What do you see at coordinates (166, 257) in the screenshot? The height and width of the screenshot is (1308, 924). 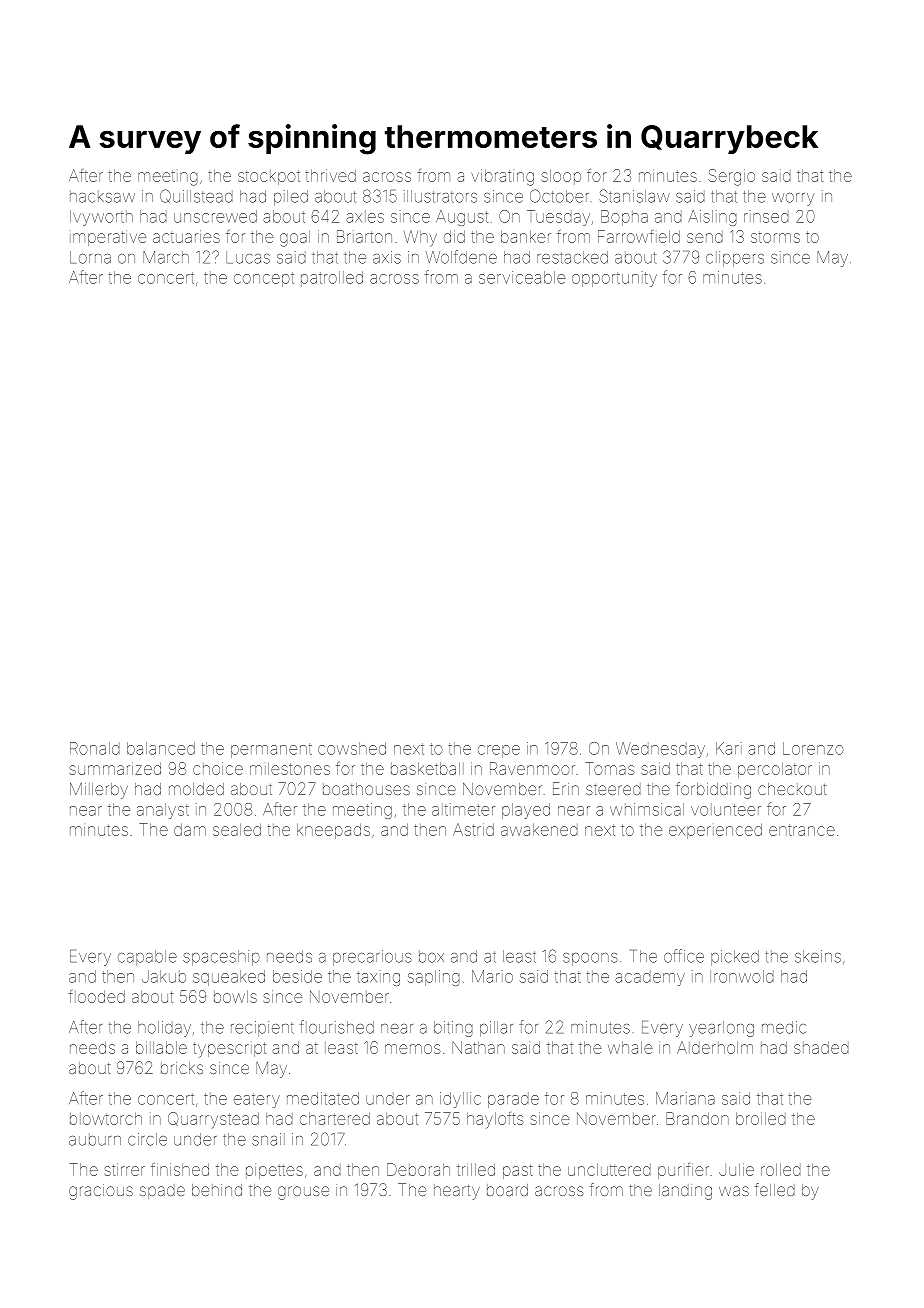 I see `March` at bounding box center [166, 257].
